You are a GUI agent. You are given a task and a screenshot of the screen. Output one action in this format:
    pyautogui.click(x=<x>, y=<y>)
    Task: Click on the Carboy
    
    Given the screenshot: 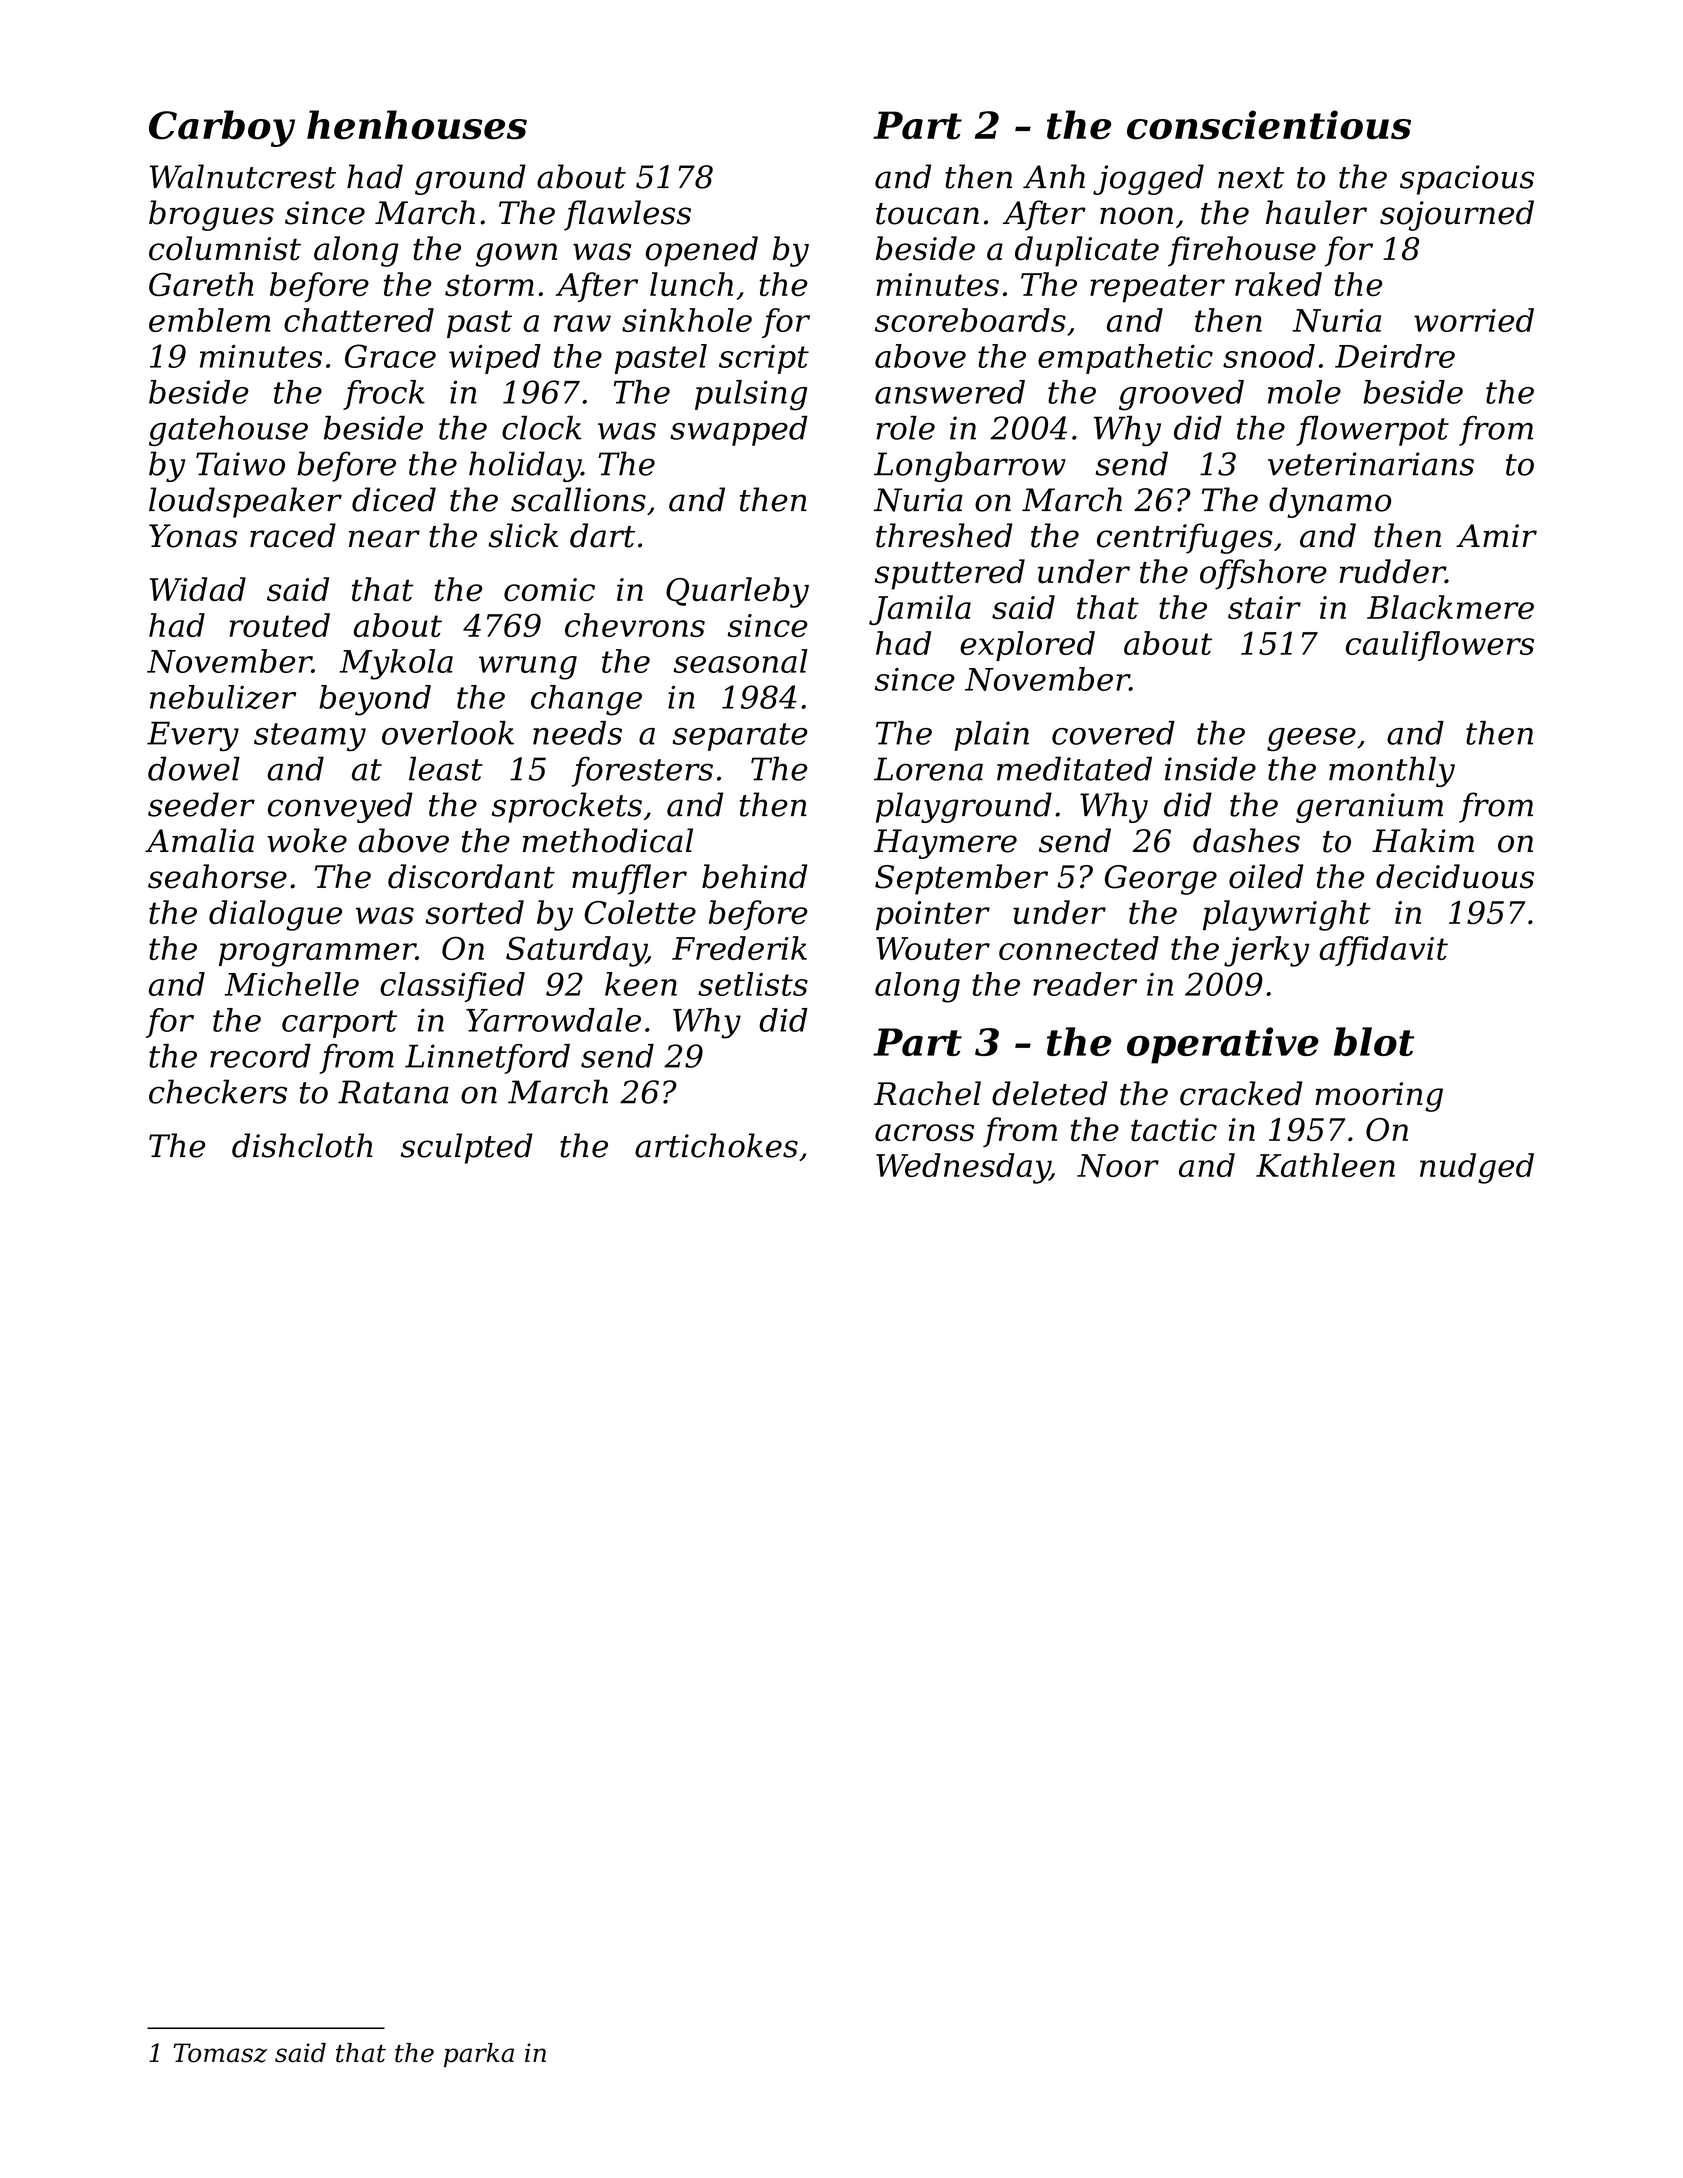 What is the action you would take?
    pyautogui.click(x=222, y=128)
